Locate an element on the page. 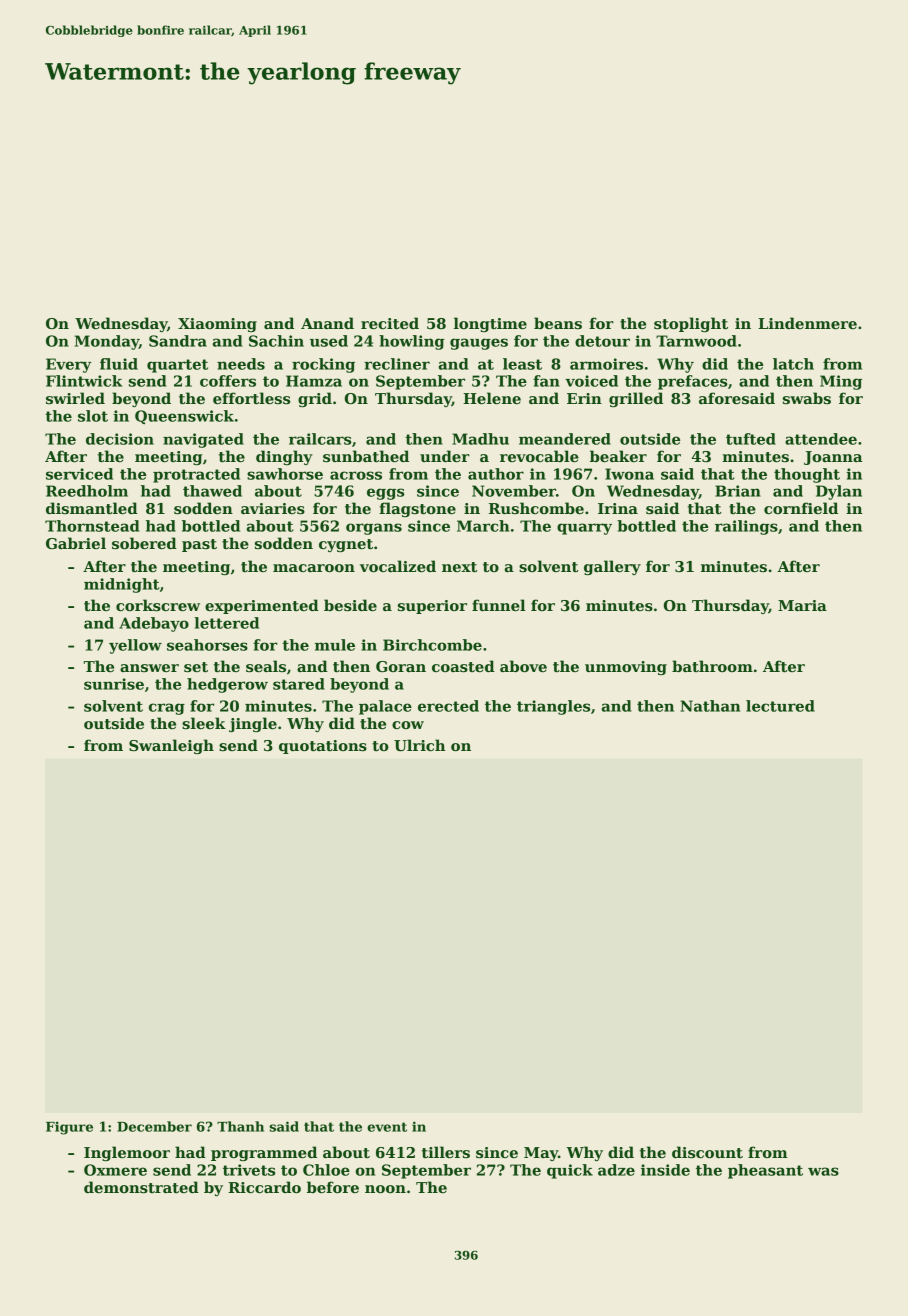 This image has width=908, height=1316. Lindenmere is located at coordinates (807, 323).
